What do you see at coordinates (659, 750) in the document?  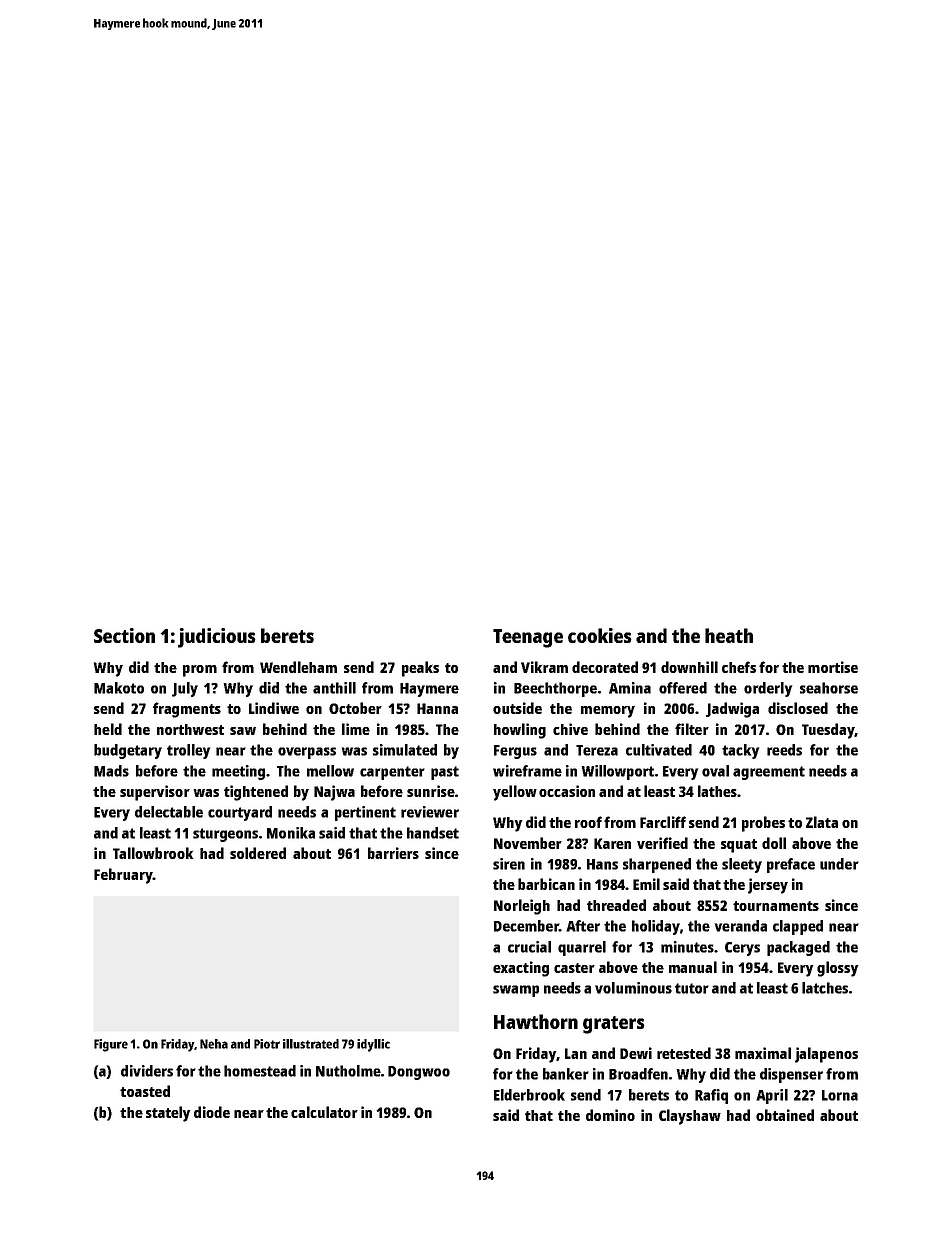 I see `cultivated` at bounding box center [659, 750].
